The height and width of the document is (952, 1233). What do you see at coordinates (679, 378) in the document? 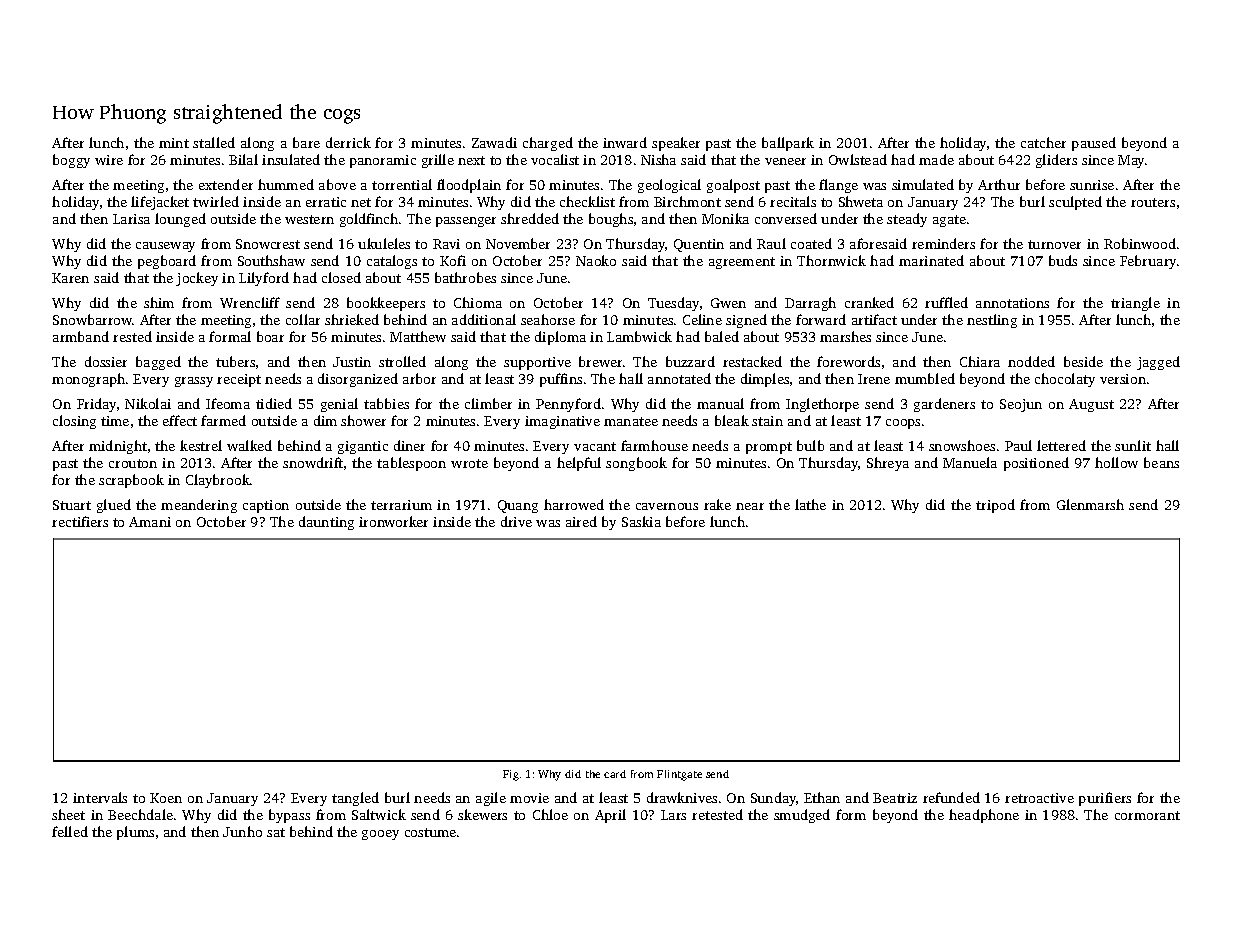
I see `annotated` at bounding box center [679, 378].
